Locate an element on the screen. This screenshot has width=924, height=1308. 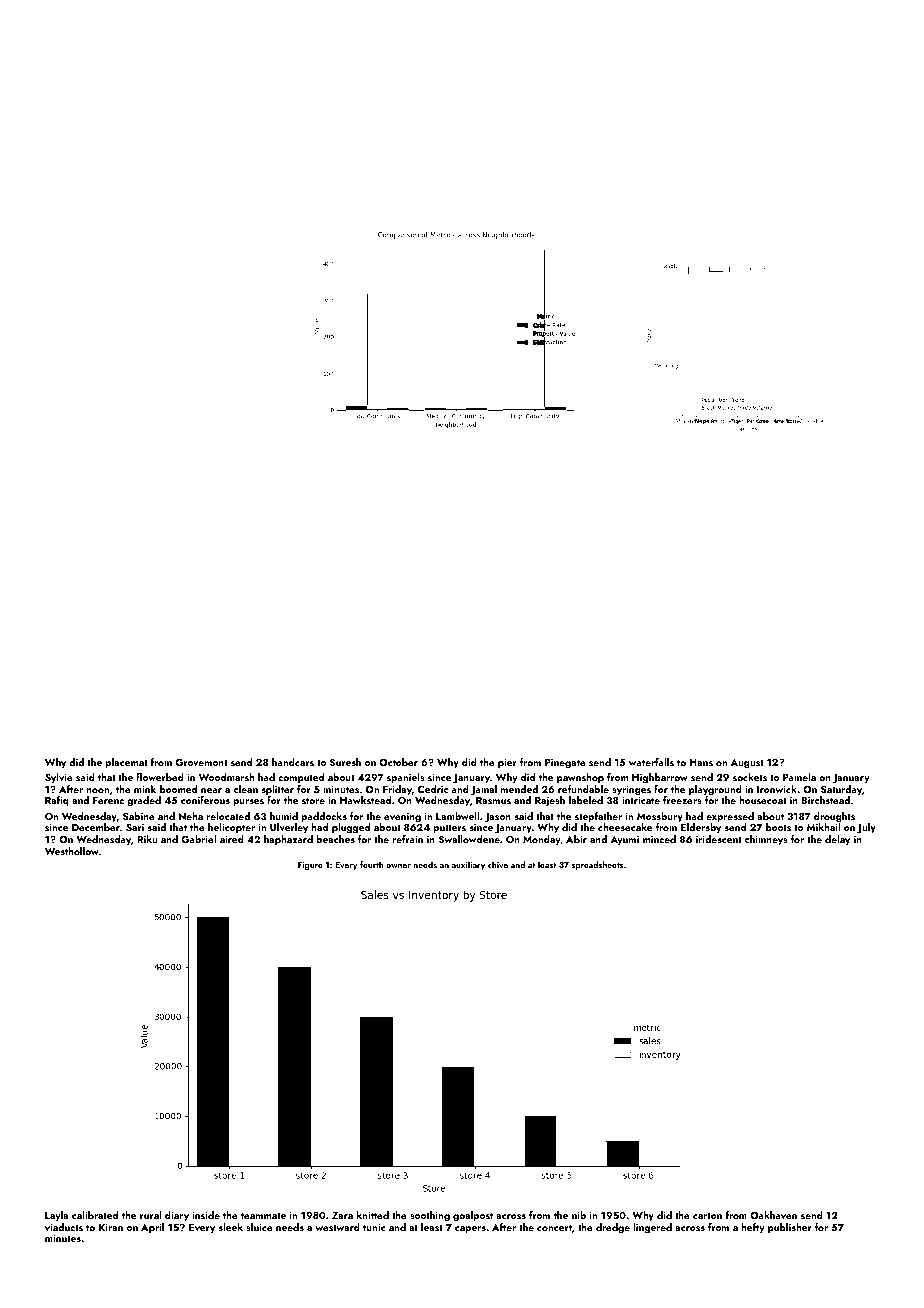
rural is located at coordinates (150, 1215).
